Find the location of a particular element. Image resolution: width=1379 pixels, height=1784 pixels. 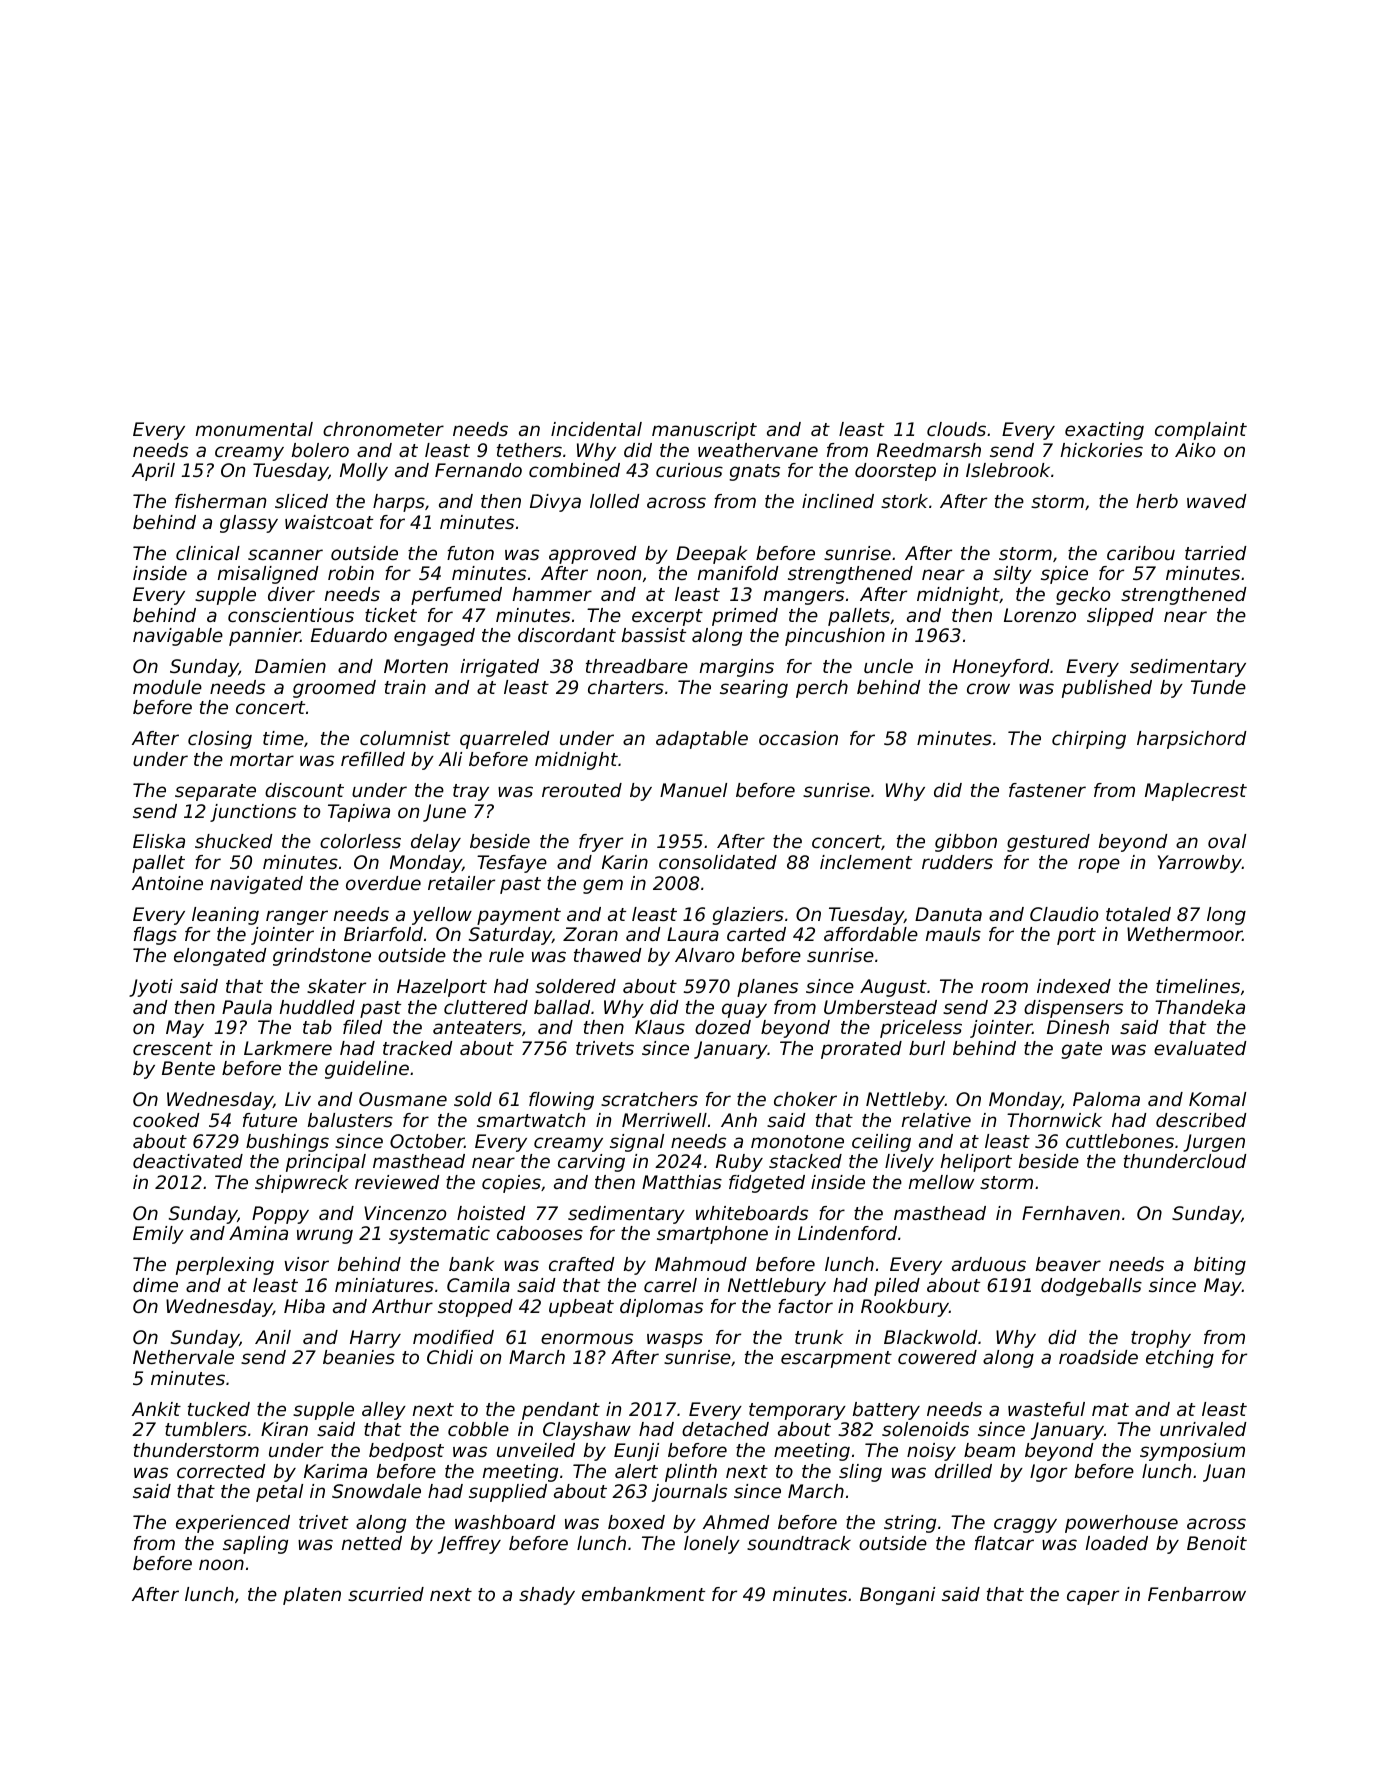

Jurgen is located at coordinates (1214, 1143).
